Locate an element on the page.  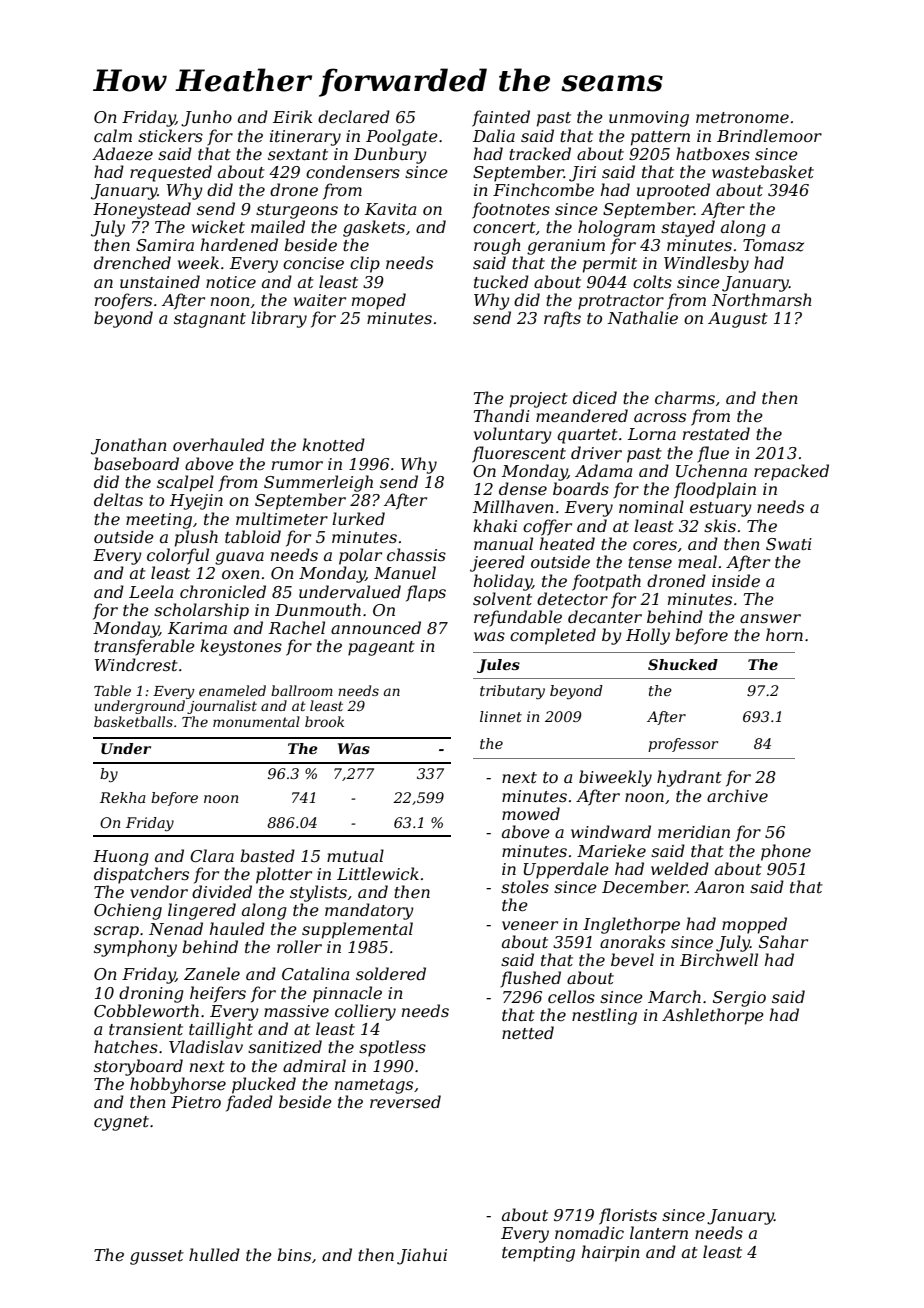
Honeystead is located at coordinates (142, 210).
